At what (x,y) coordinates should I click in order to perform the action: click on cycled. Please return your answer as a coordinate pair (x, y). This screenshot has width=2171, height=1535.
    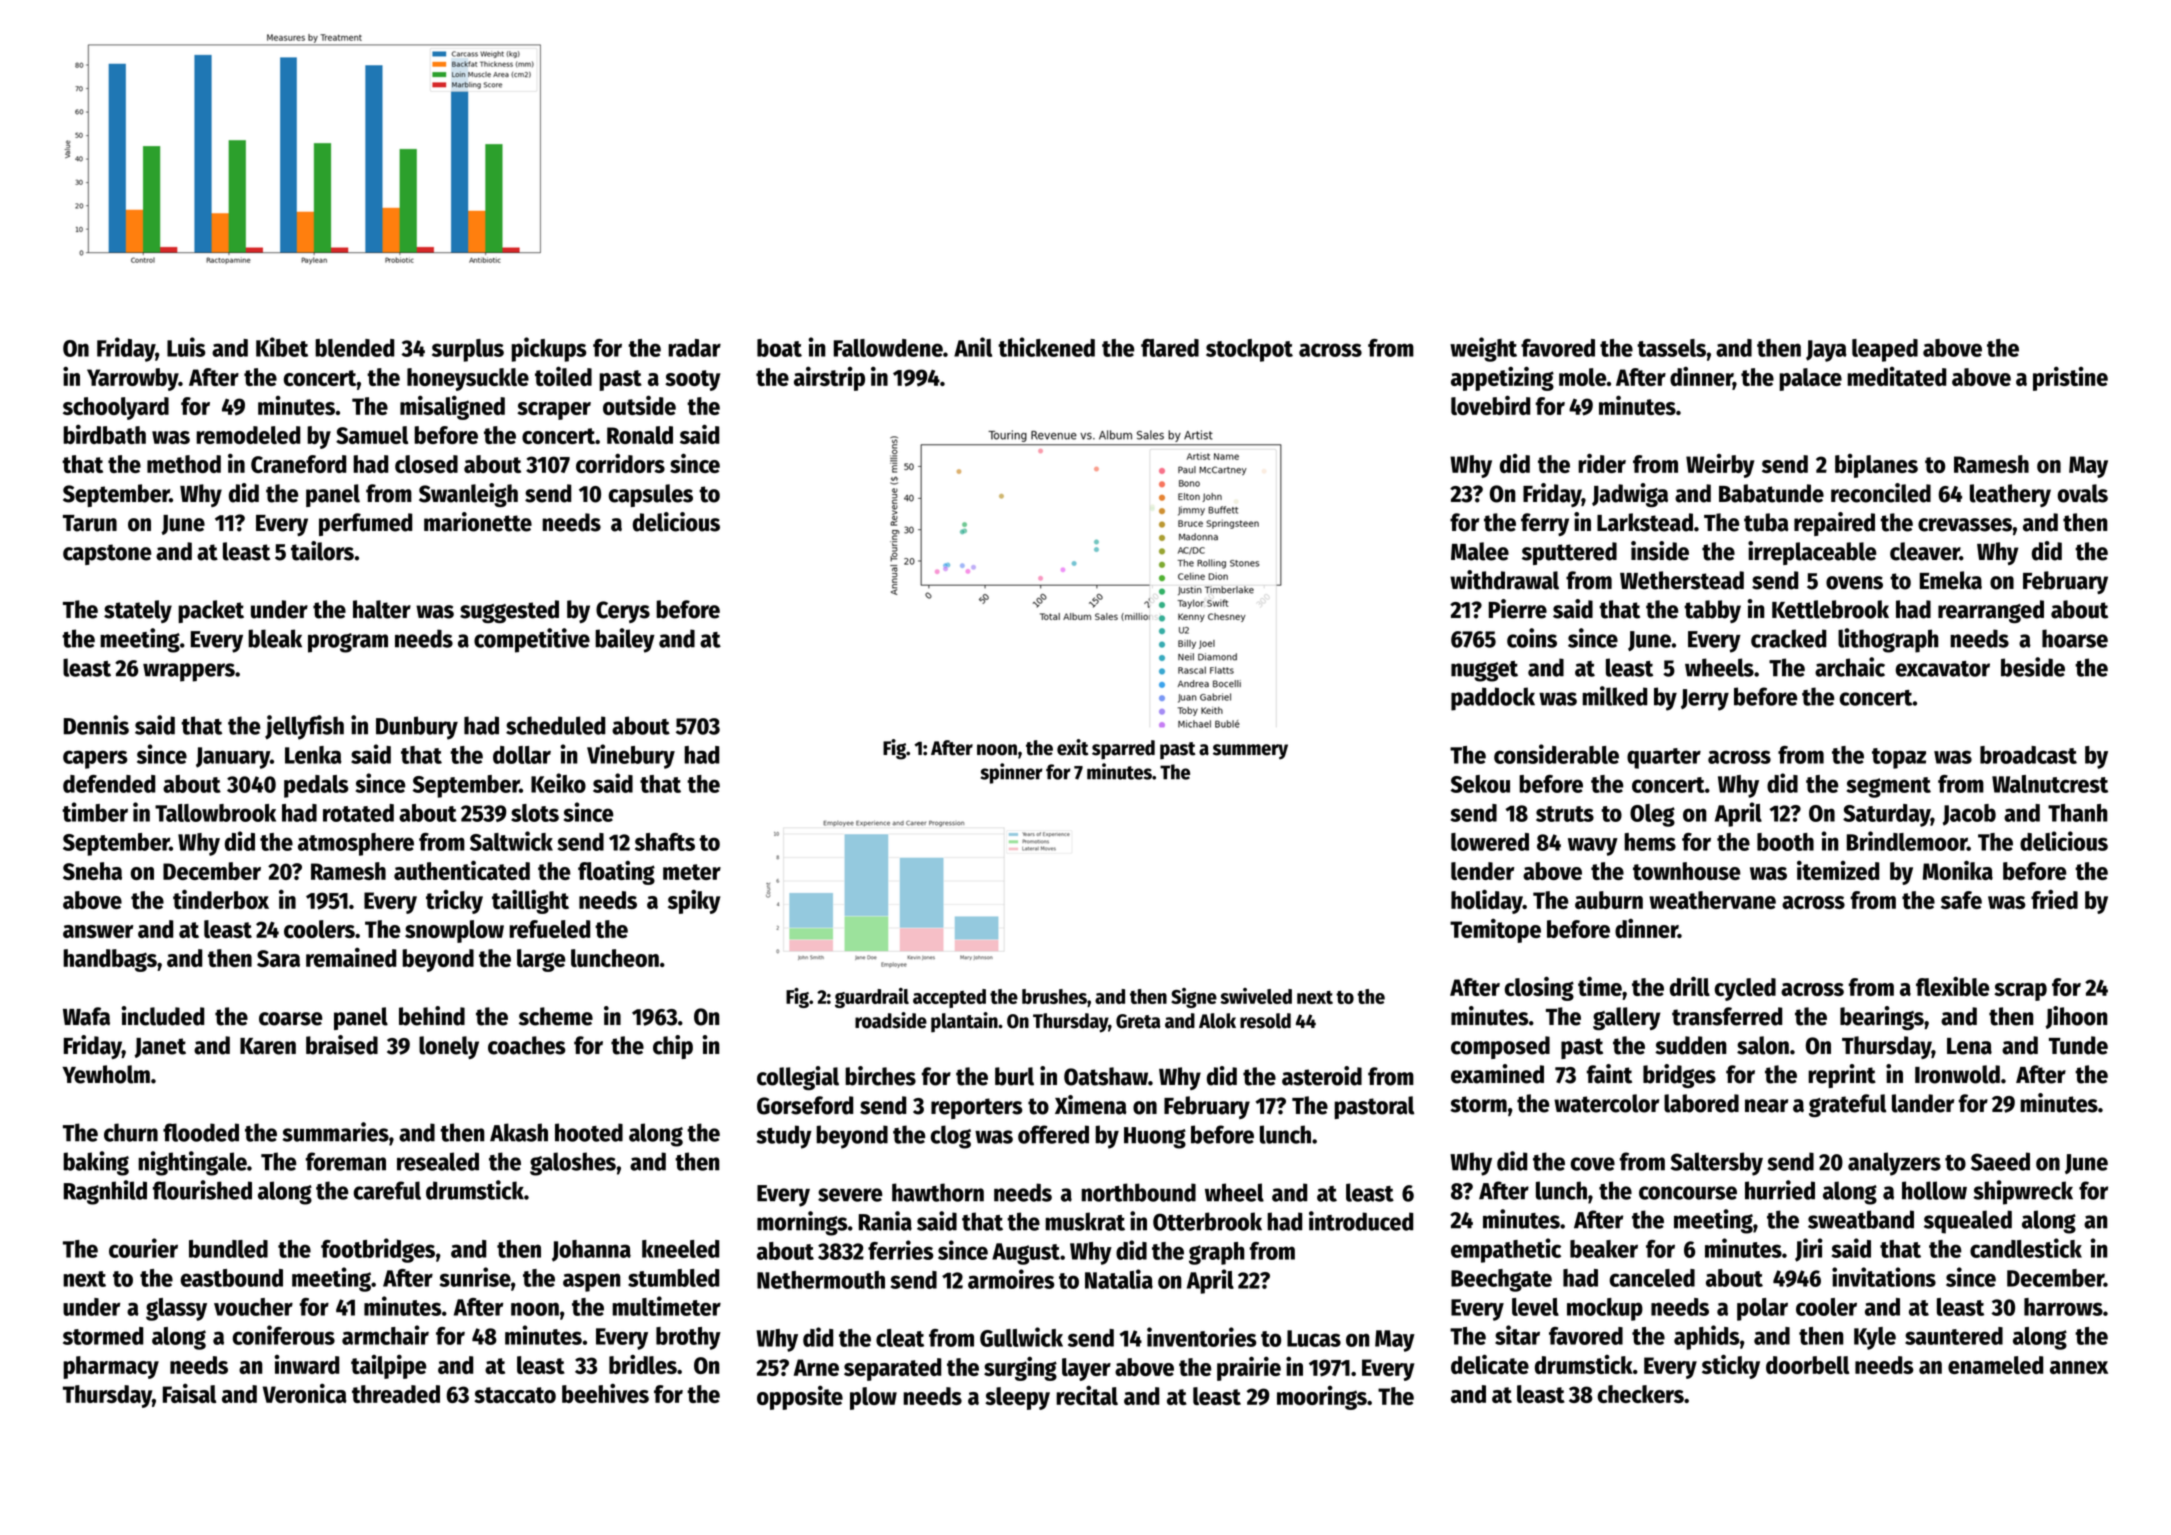
    Looking at the image, I should click on (1745, 989).
